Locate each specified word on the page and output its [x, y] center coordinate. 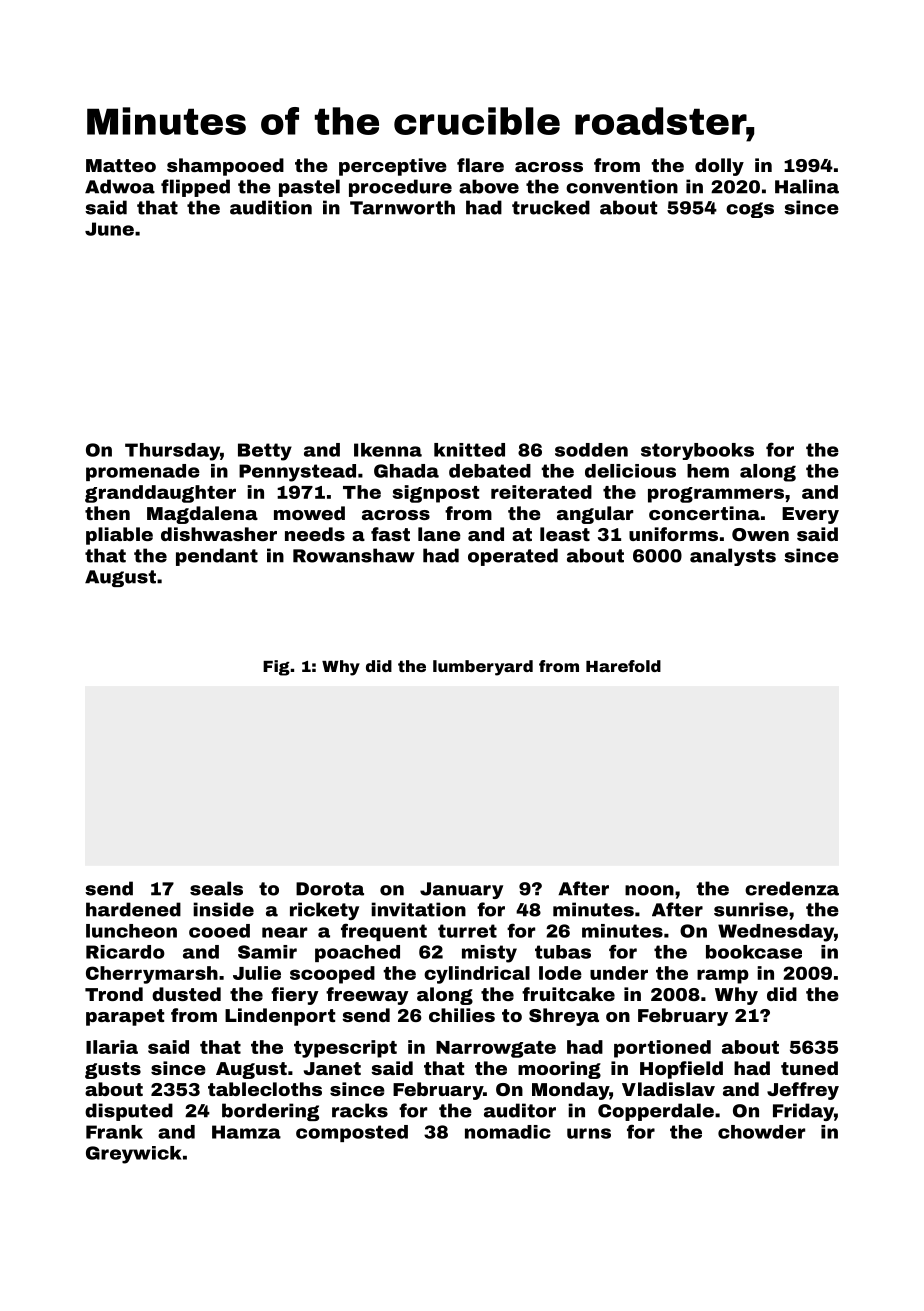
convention [622, 186]
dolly [719, 167]
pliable [119, 536]
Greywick [134, 1155]
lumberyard [483, 668]
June [109, 229]
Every [810, 515]
